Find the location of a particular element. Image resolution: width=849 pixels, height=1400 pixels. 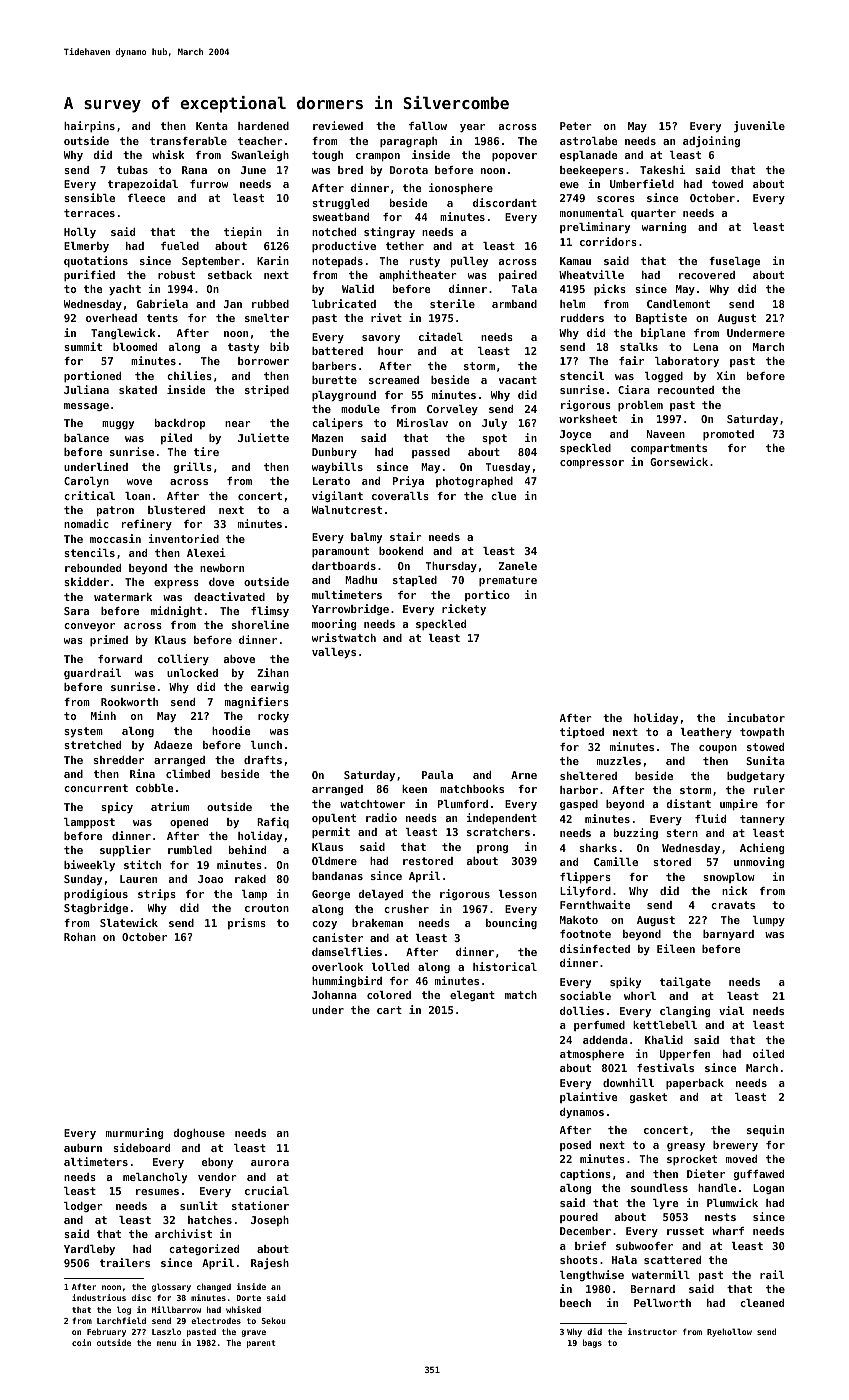

Slatewick is located at coordinates (129, 922).
